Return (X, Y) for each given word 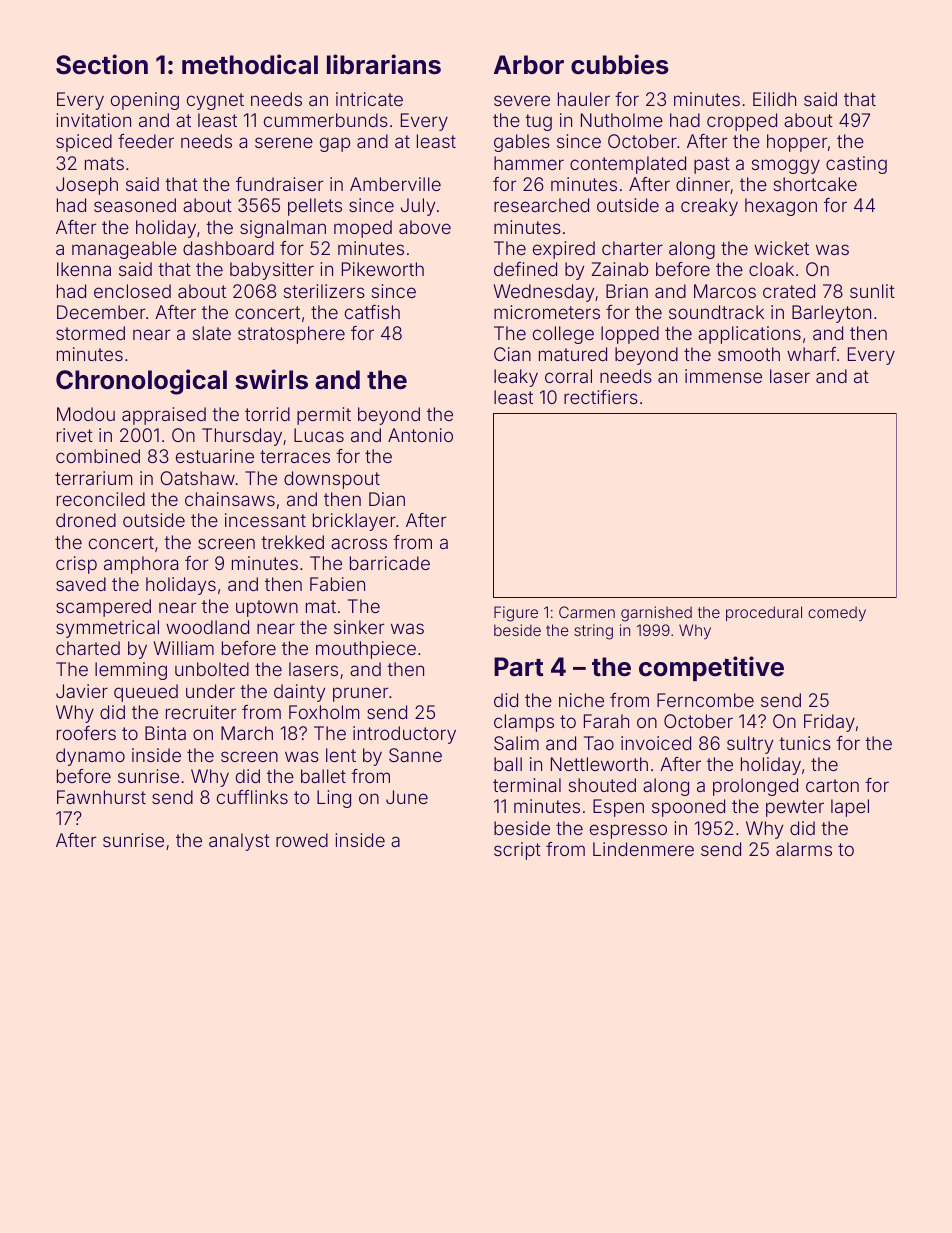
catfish (372, 312)
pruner (360, 694)
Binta (165, 733)
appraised (164, 416)
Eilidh (774, 99)
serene (284, 142)
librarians (384, 64)
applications (749, 335)
